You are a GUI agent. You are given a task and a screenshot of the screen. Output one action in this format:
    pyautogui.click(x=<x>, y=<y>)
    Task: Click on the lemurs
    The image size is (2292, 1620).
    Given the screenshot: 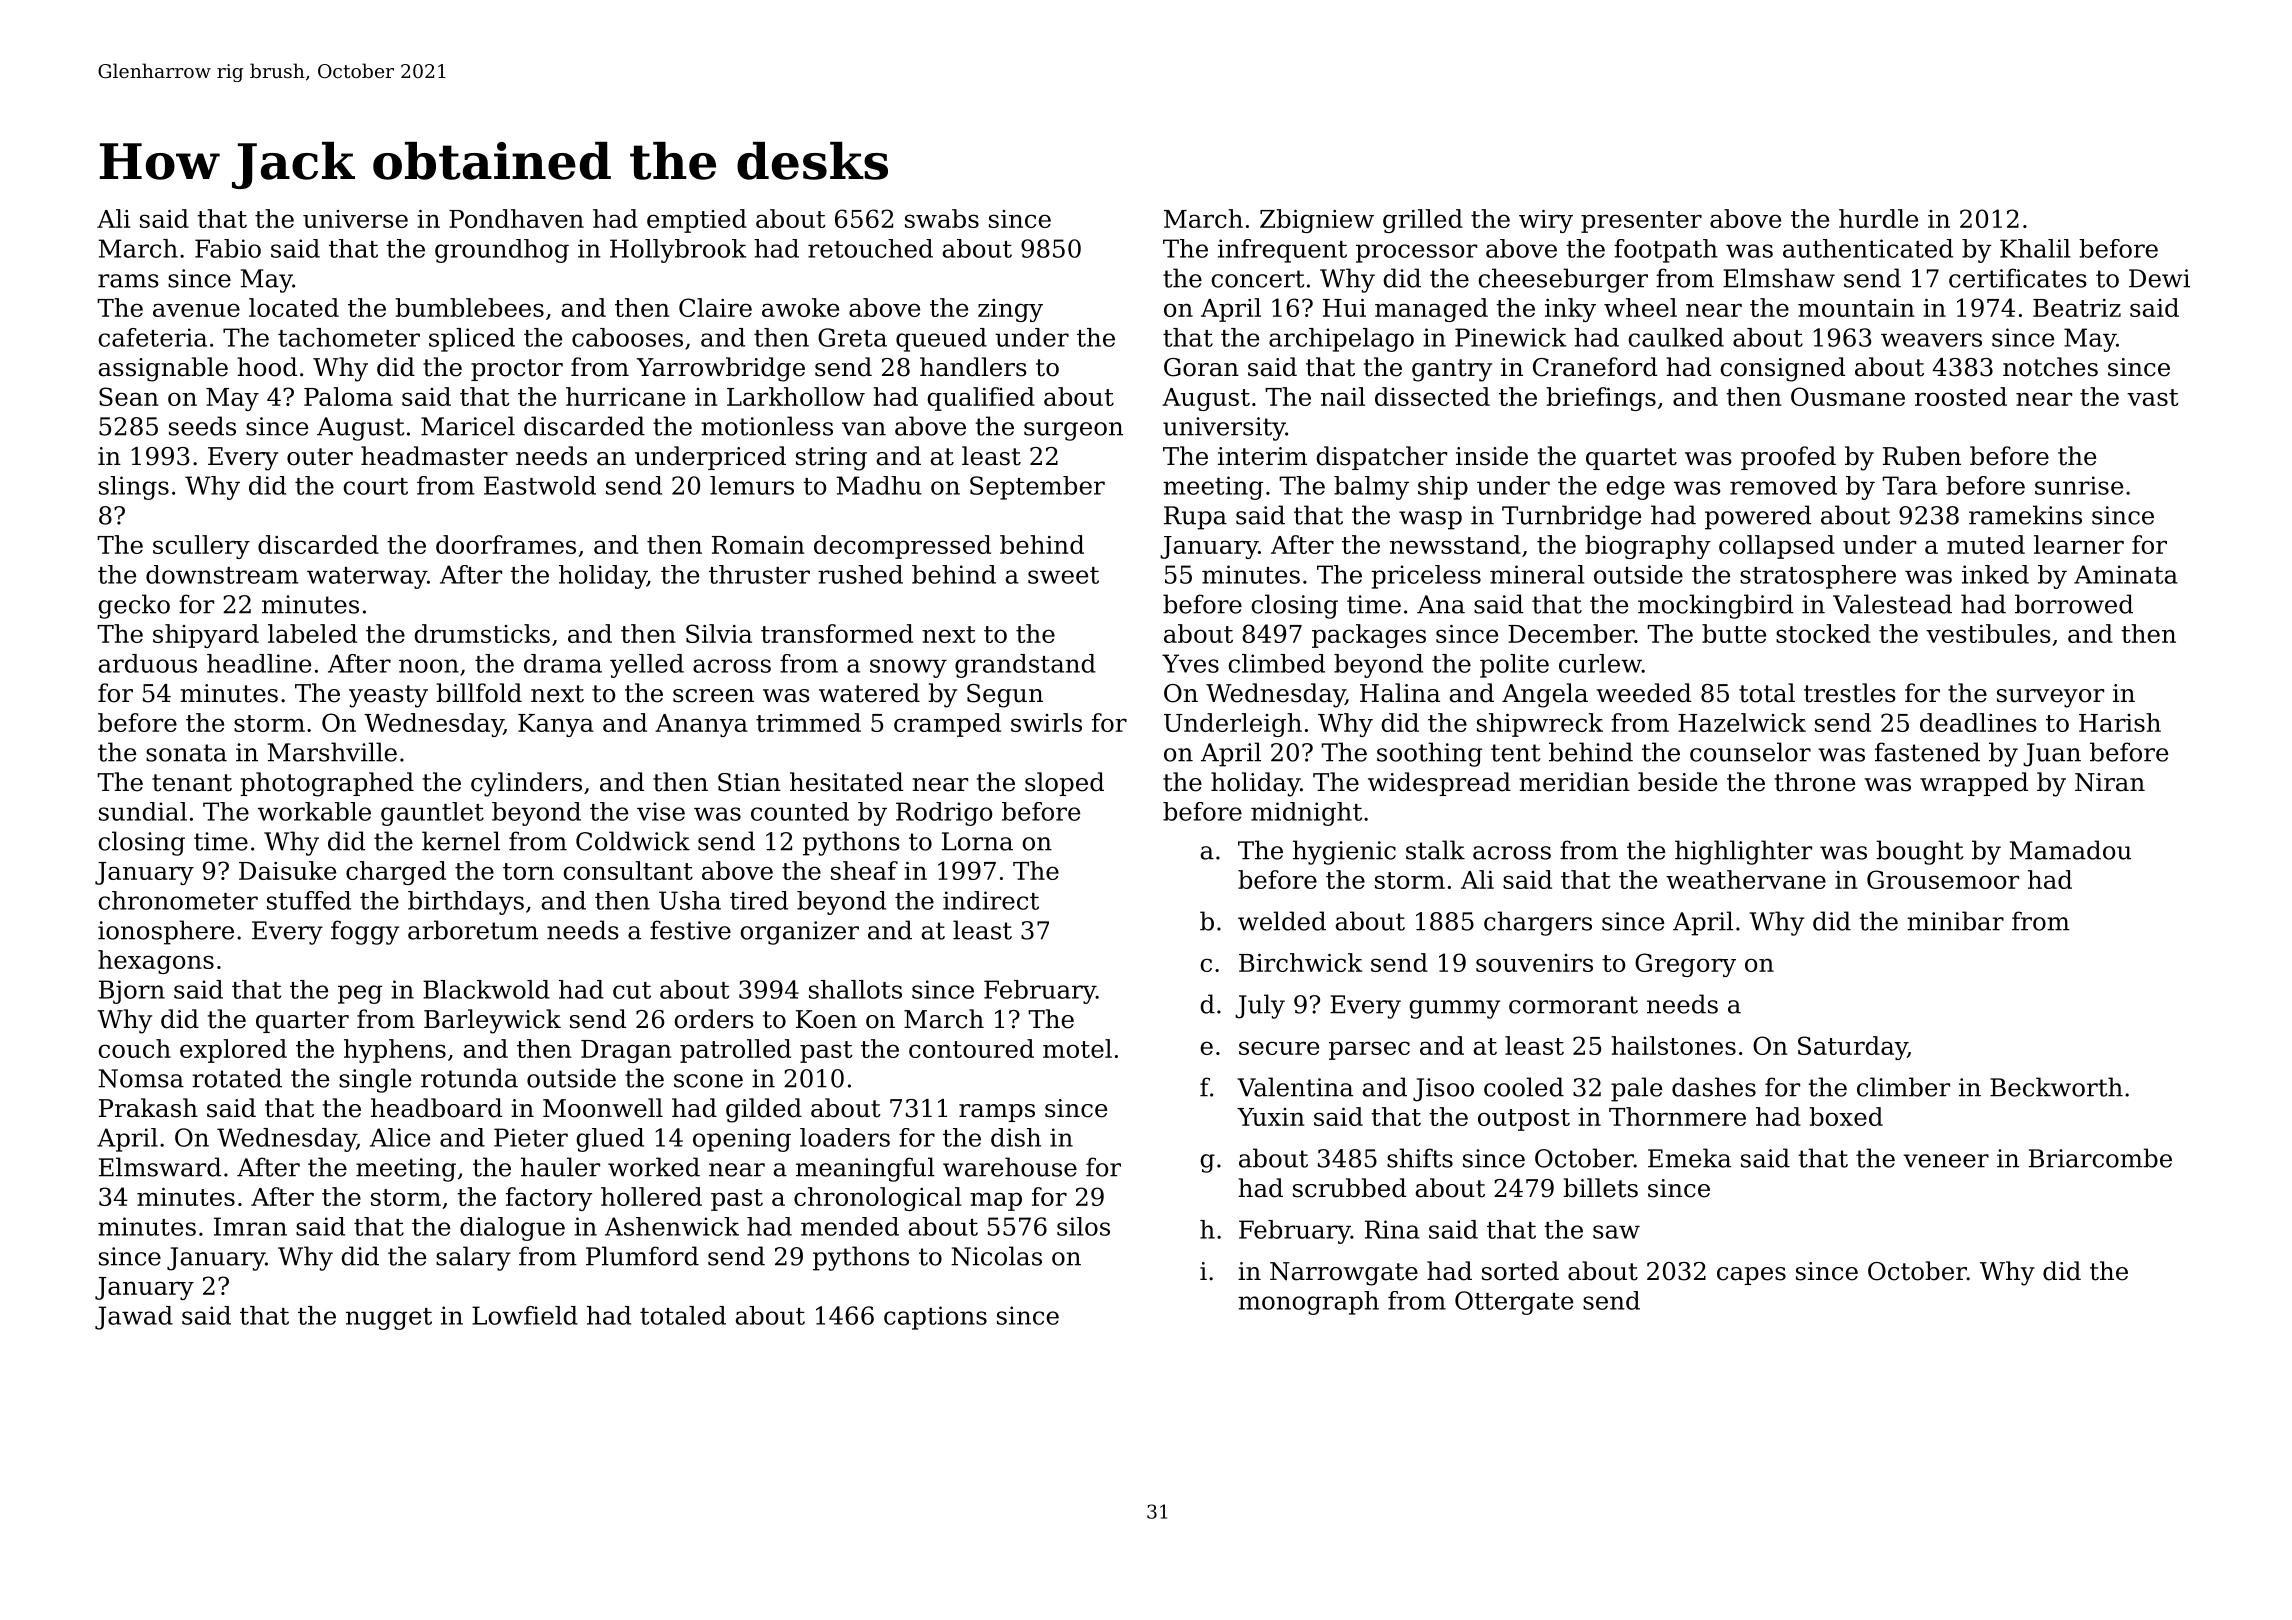 What is the action you would take?
    pyautogui.click(x=752, y=485)
